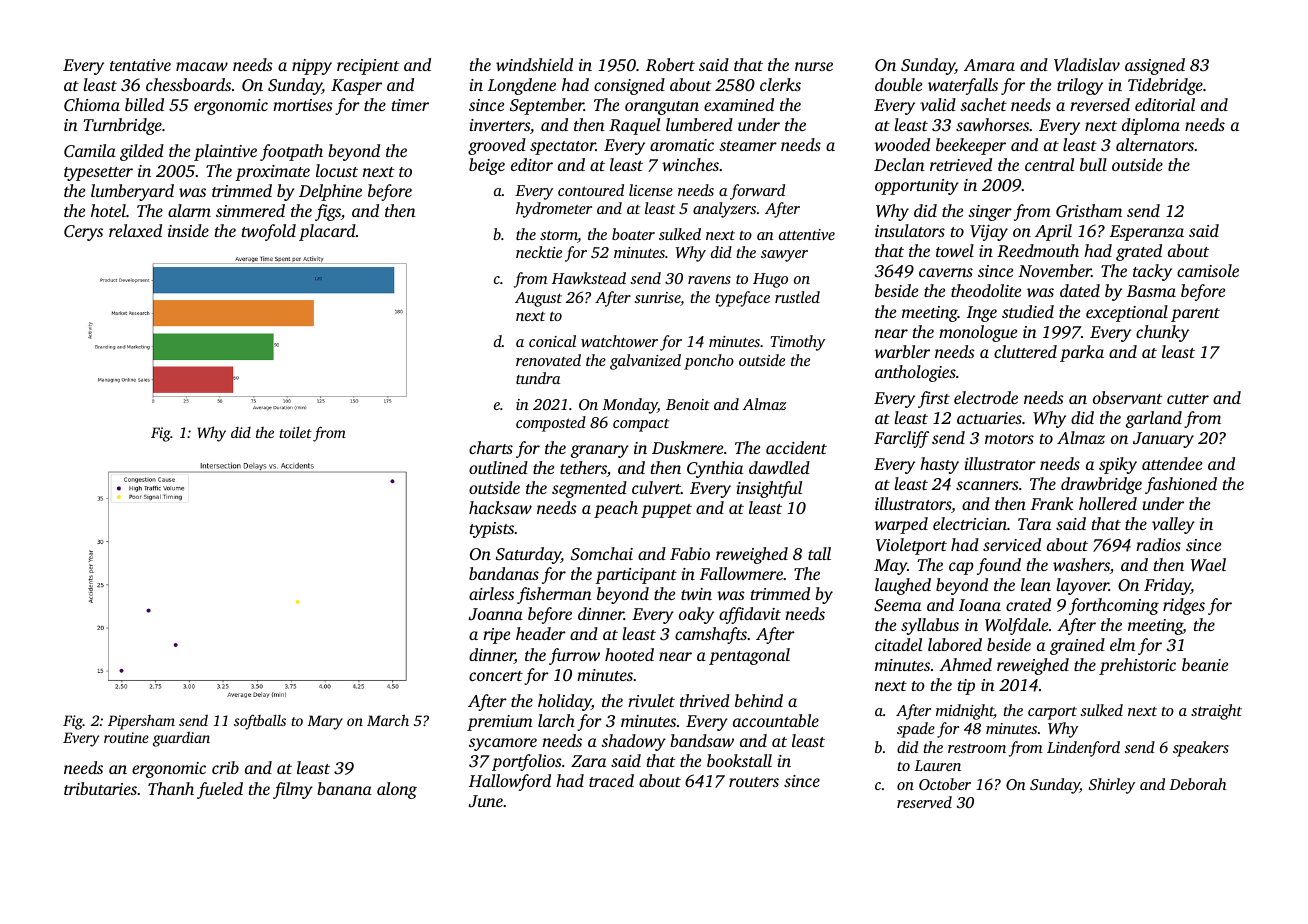 Image resolution: width=1308 pixels, height=924 pixels. Describe the element at coordinates (1154, 419) in the image. I see `garland` at that location.
